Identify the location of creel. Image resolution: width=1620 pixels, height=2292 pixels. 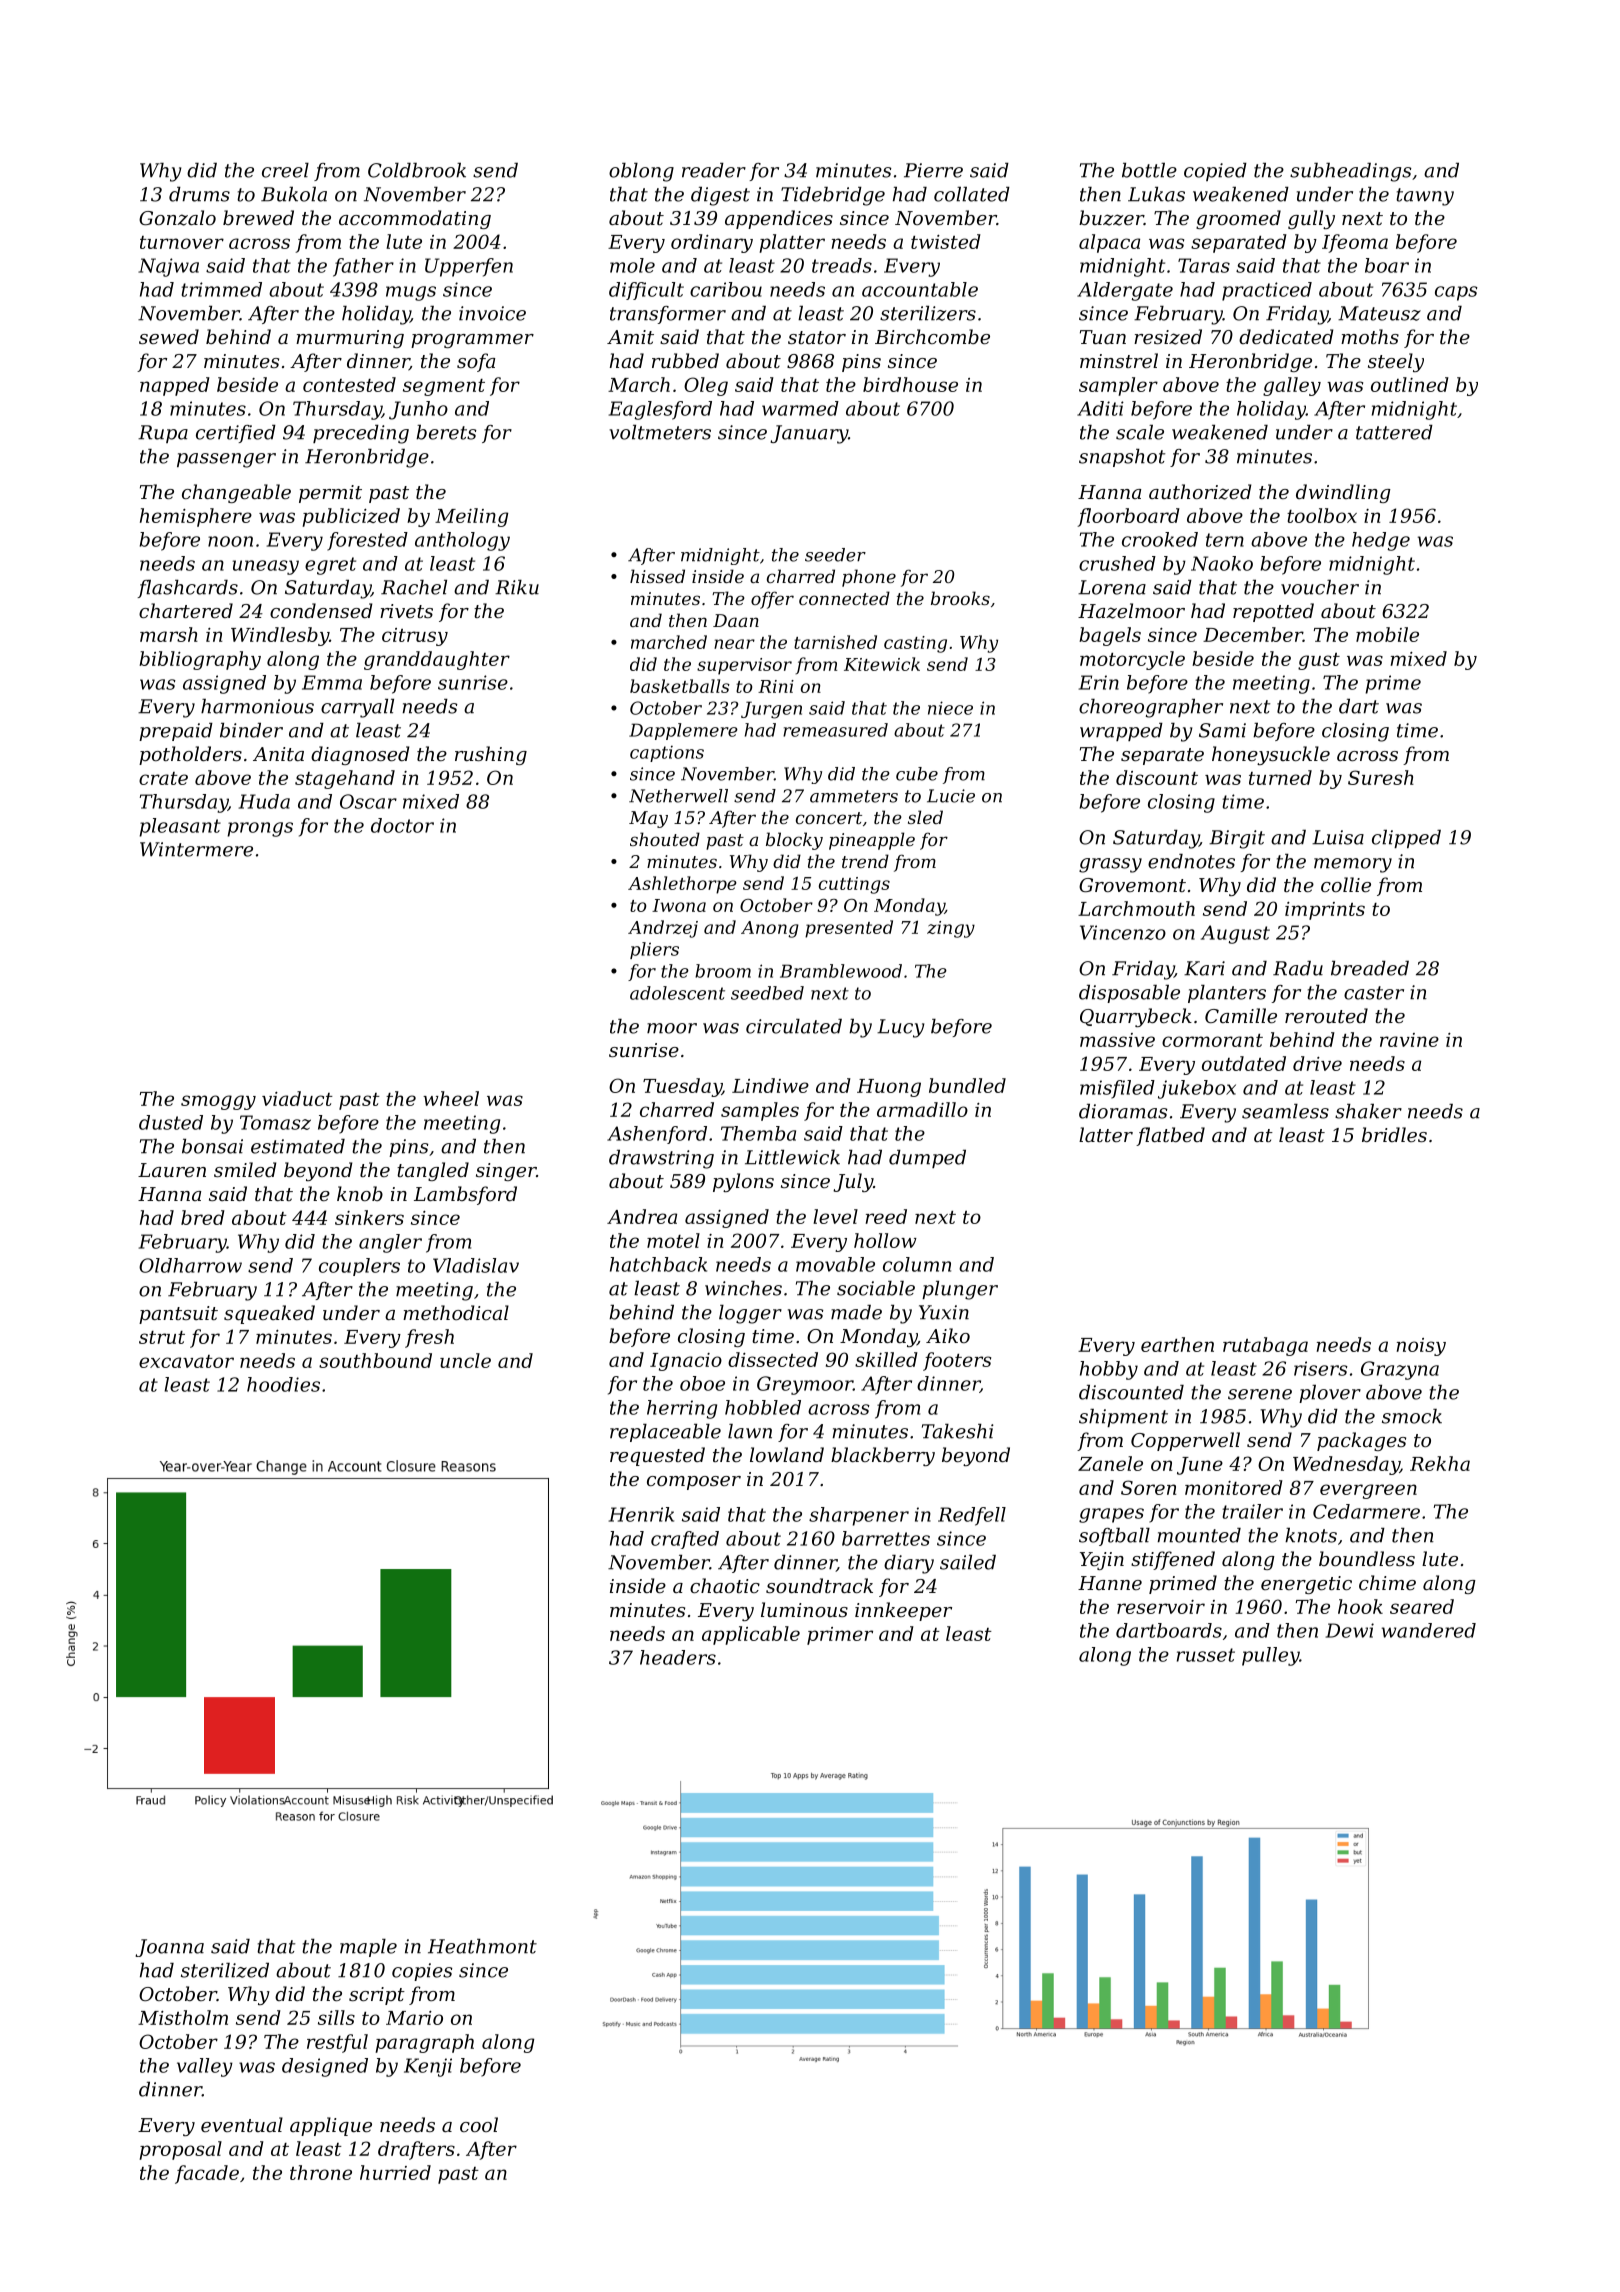
(285, 170).
